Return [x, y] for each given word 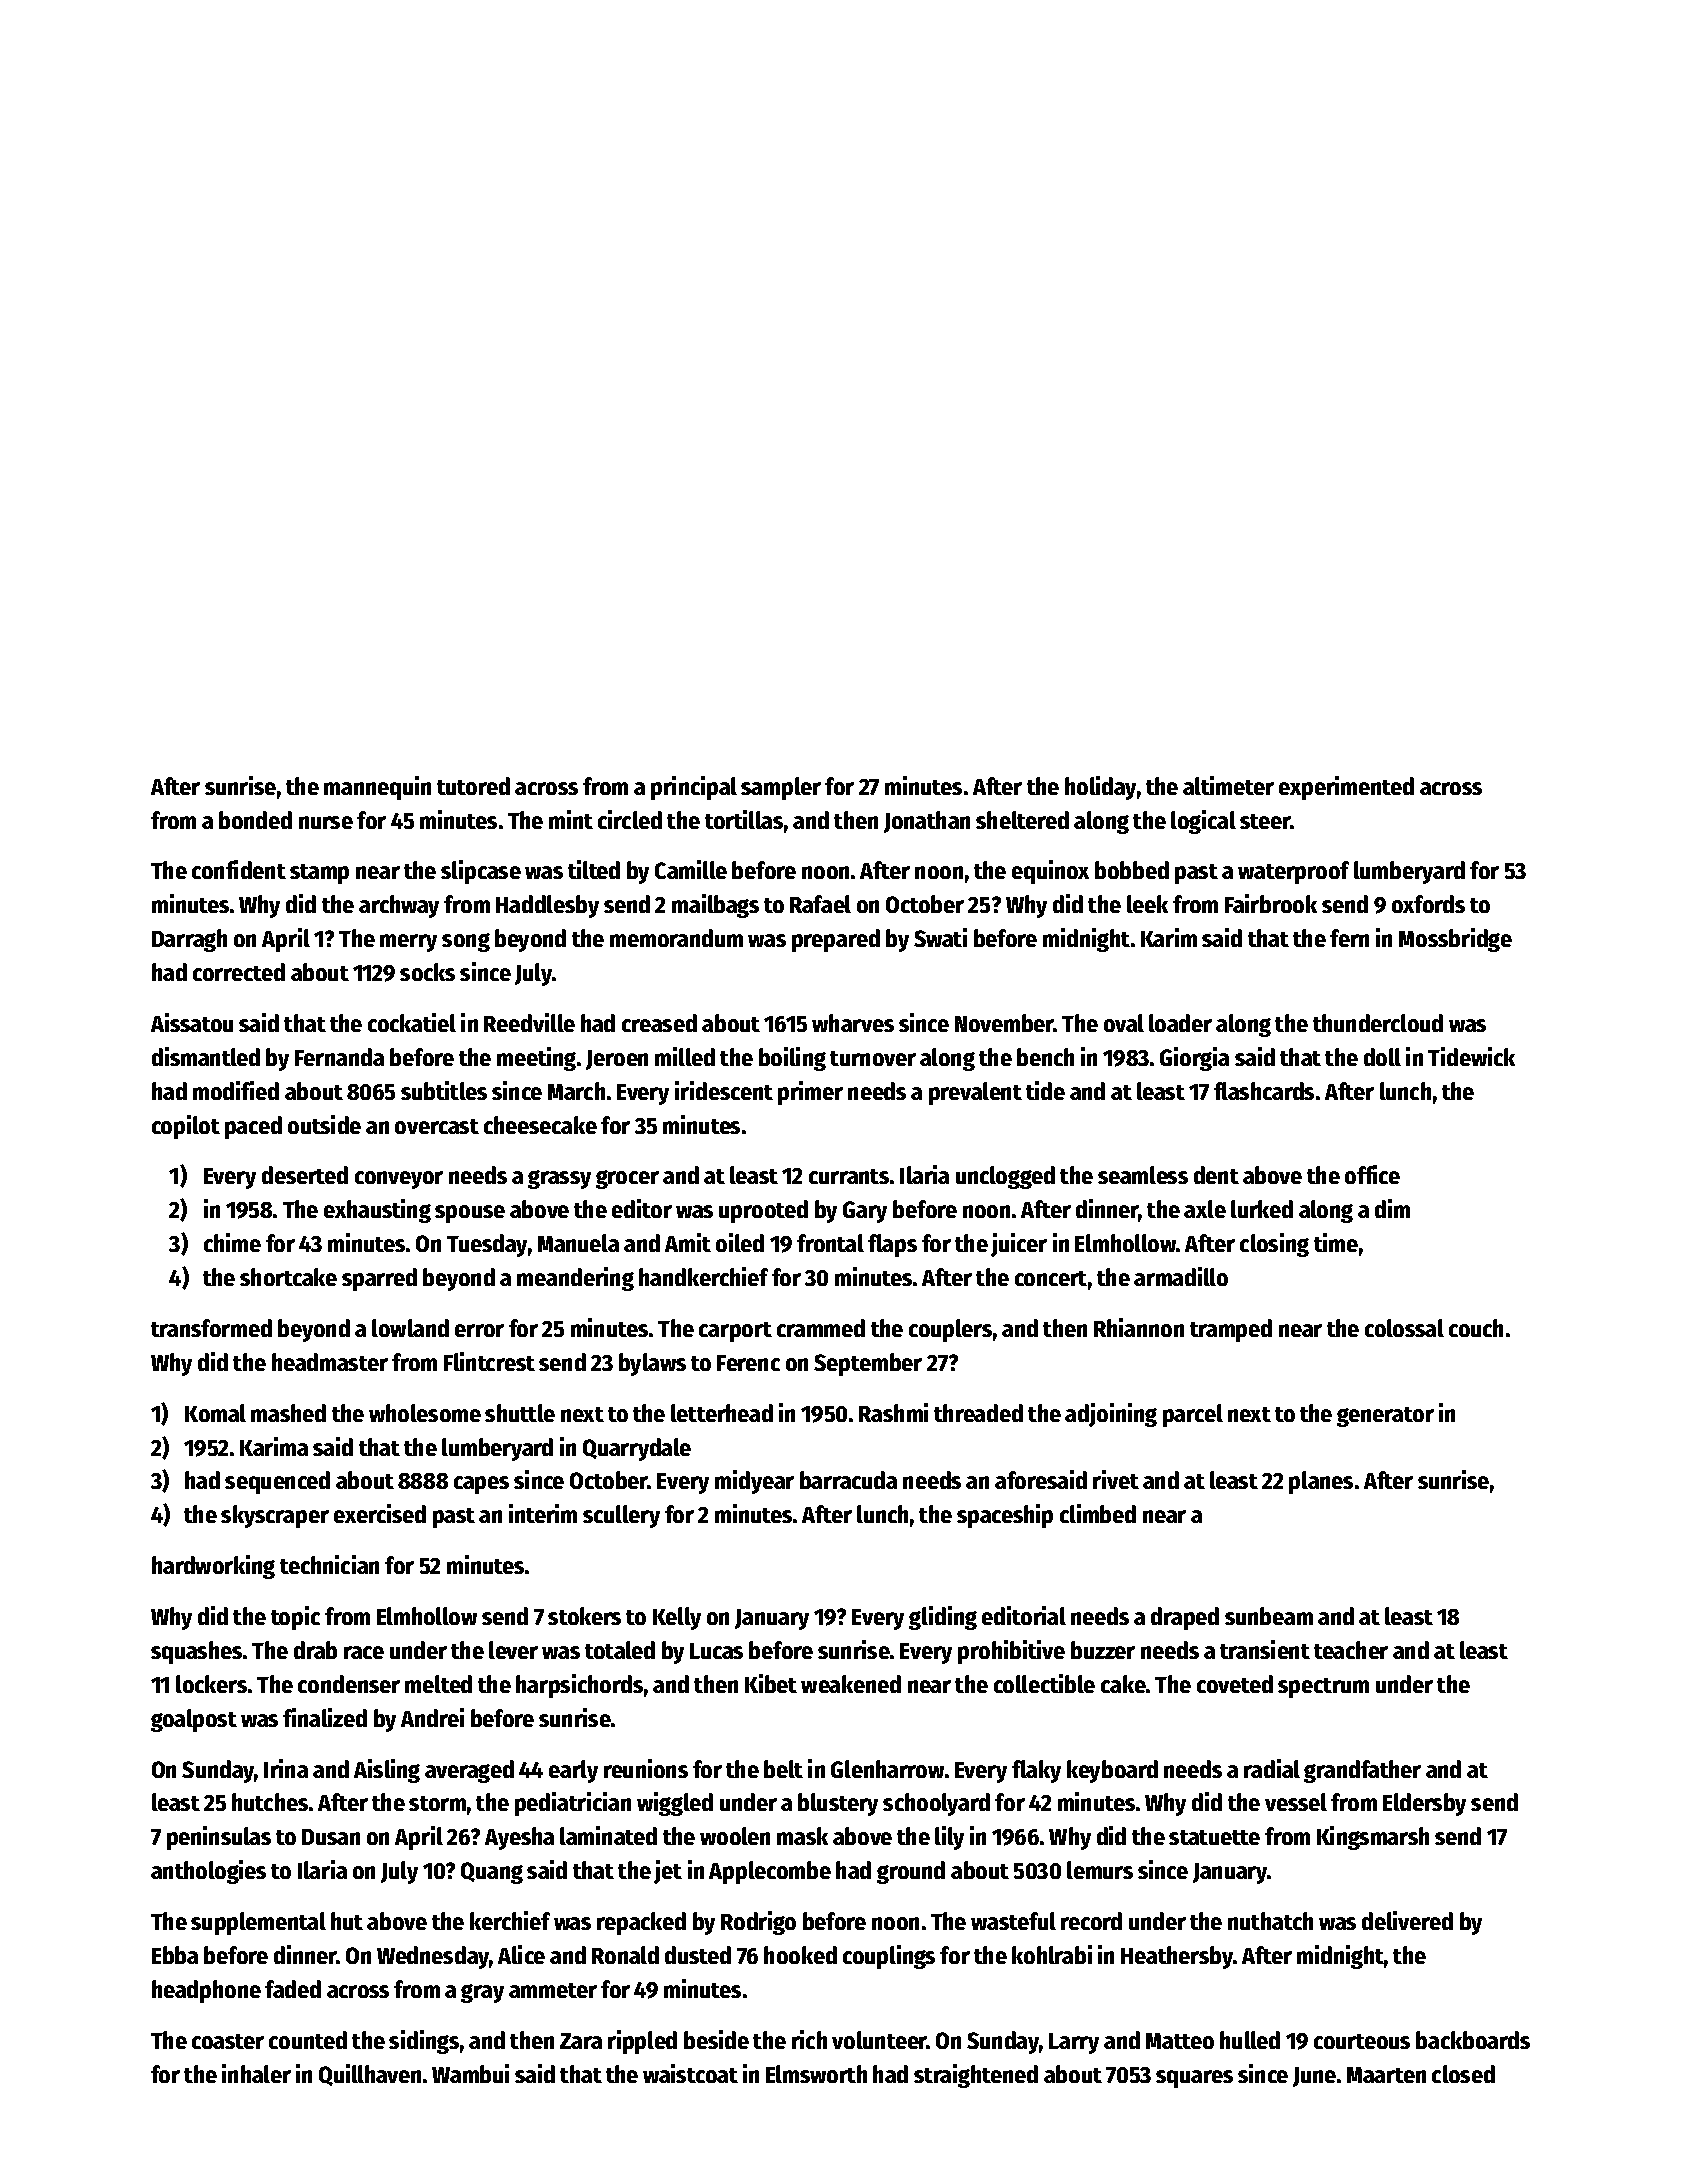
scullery [621, 1516]
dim [1392, 1208]
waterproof [1293, 872]
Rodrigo [758, 1923]
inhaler [256, 2073]
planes [1321, 1482]
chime [232, 1242]
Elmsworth [816, 2074]
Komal [215, 1413]
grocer [627, 1179]
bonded [255, 820]
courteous [1362, 2041]
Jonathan [927, 822]
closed [1463, 2074]
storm [437, 1803]
